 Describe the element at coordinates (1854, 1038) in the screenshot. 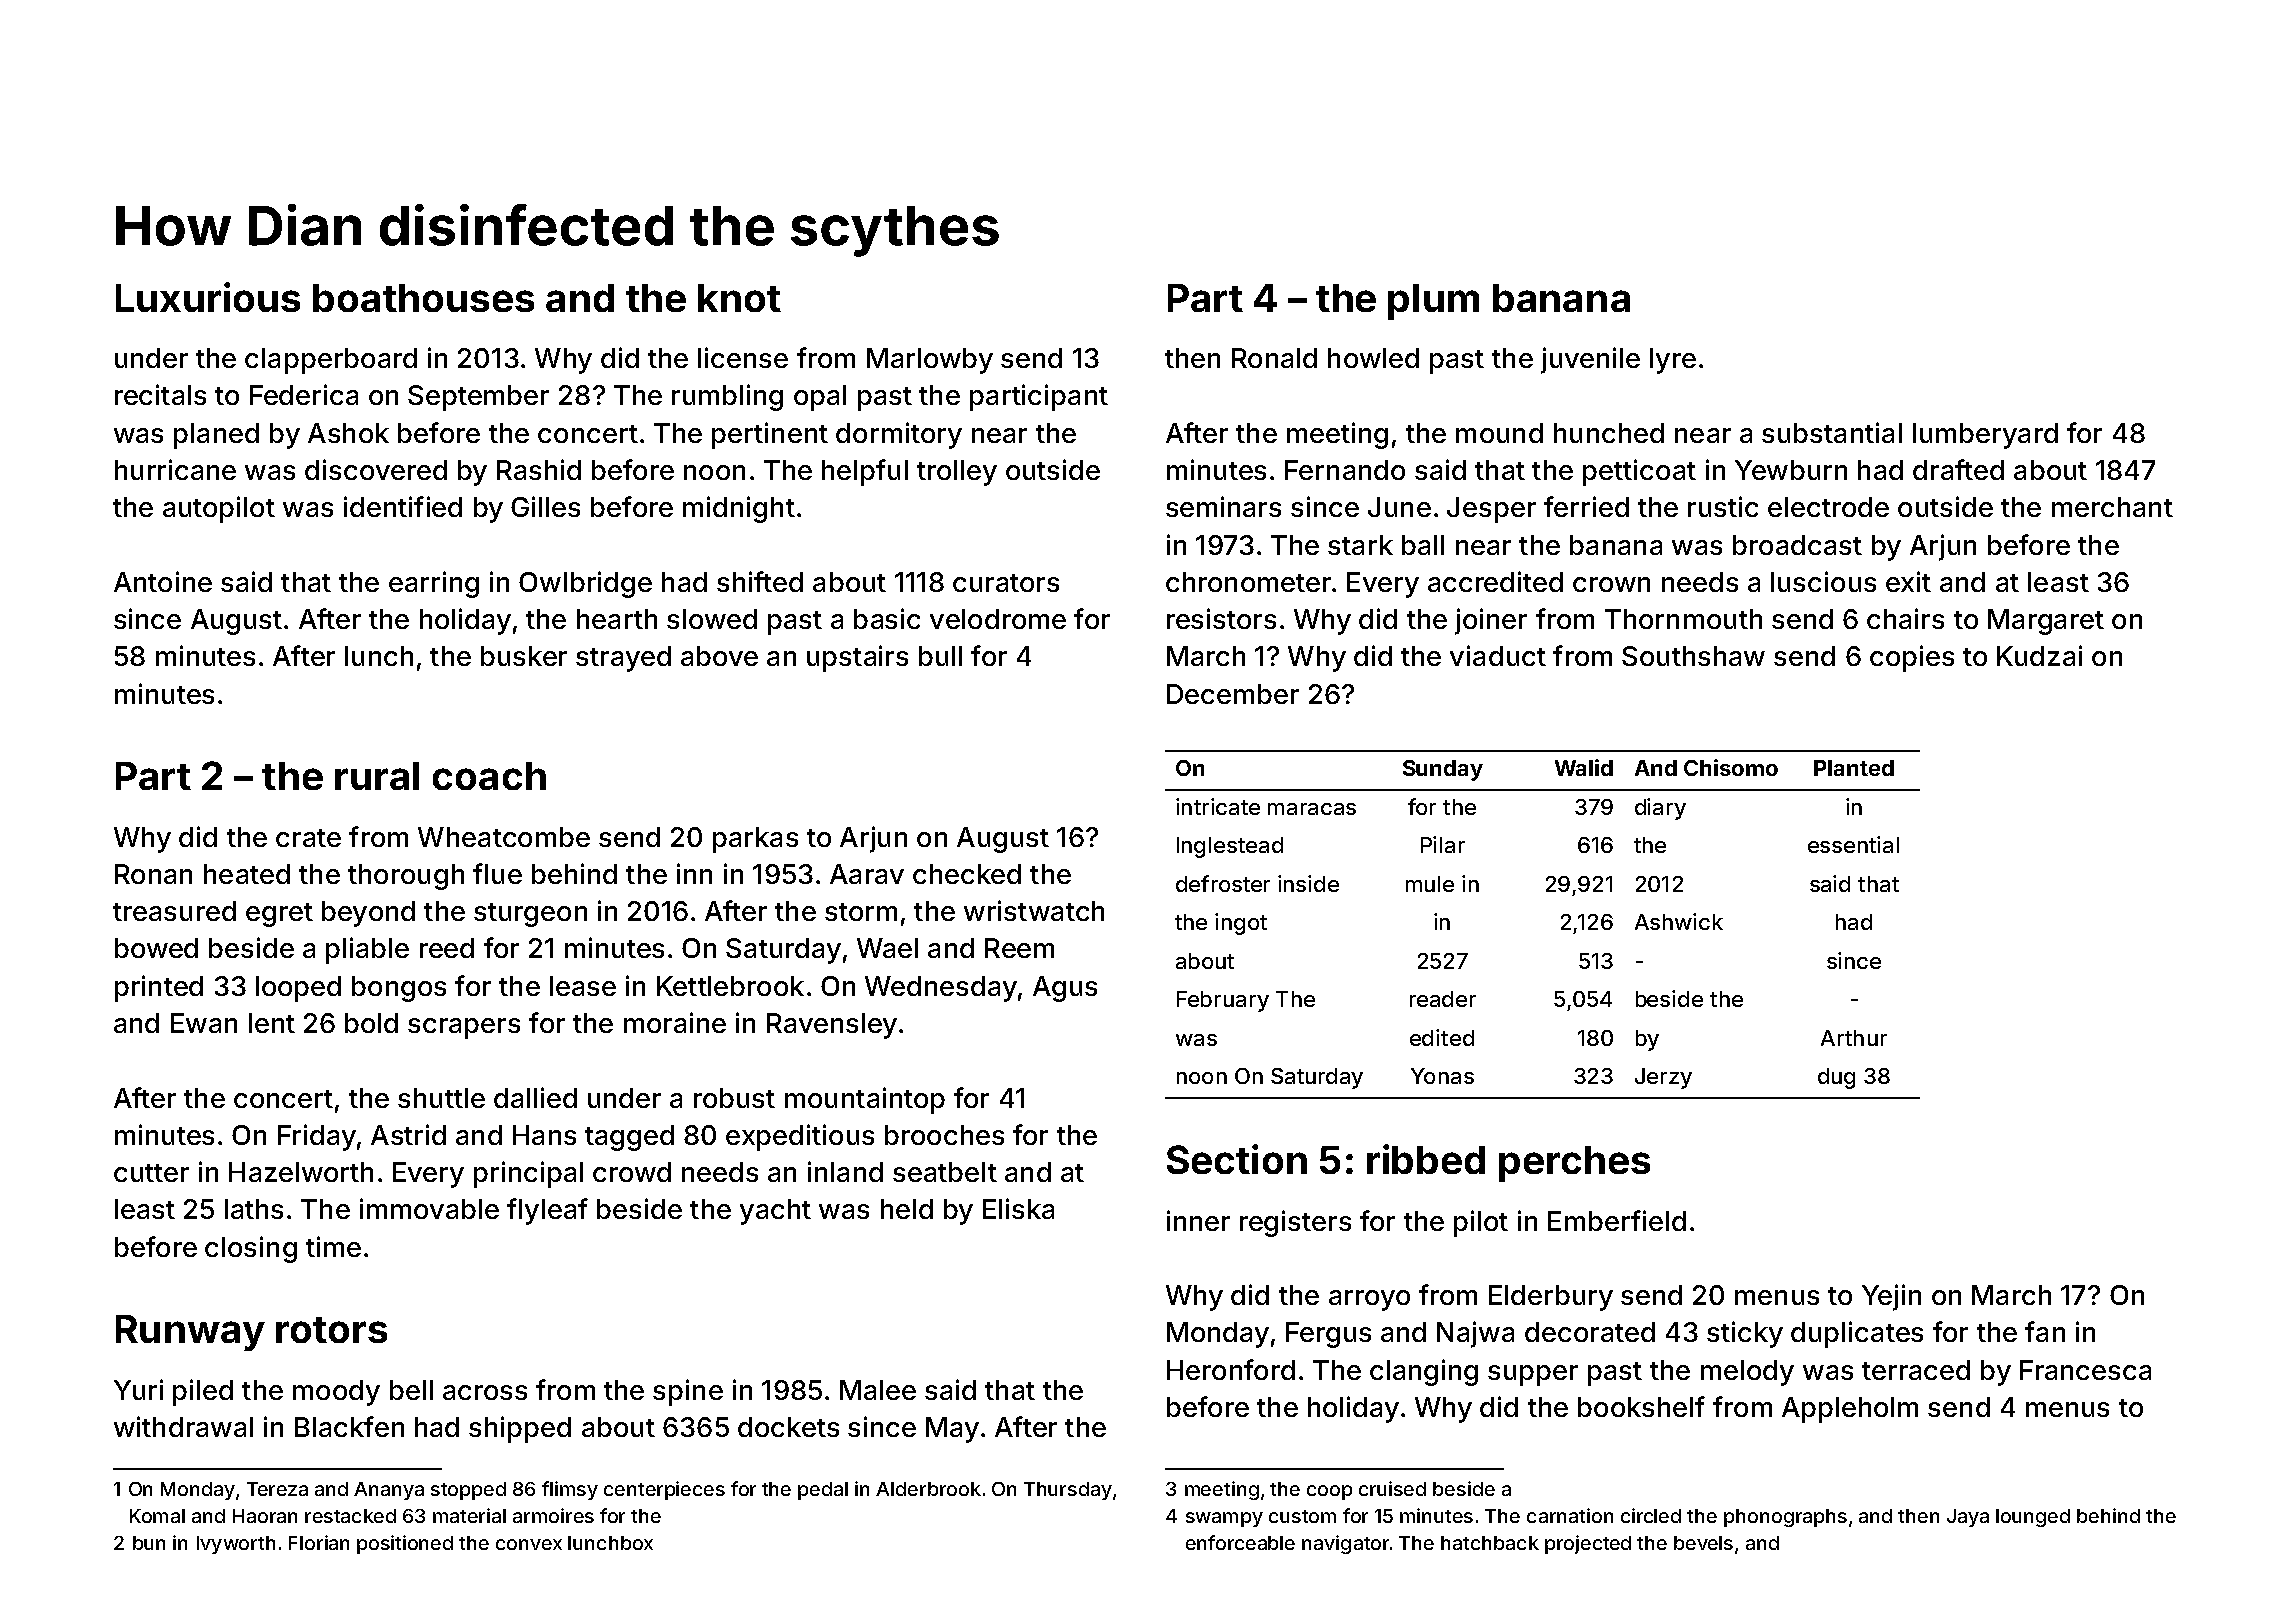

I see `Arthur` at that location.
